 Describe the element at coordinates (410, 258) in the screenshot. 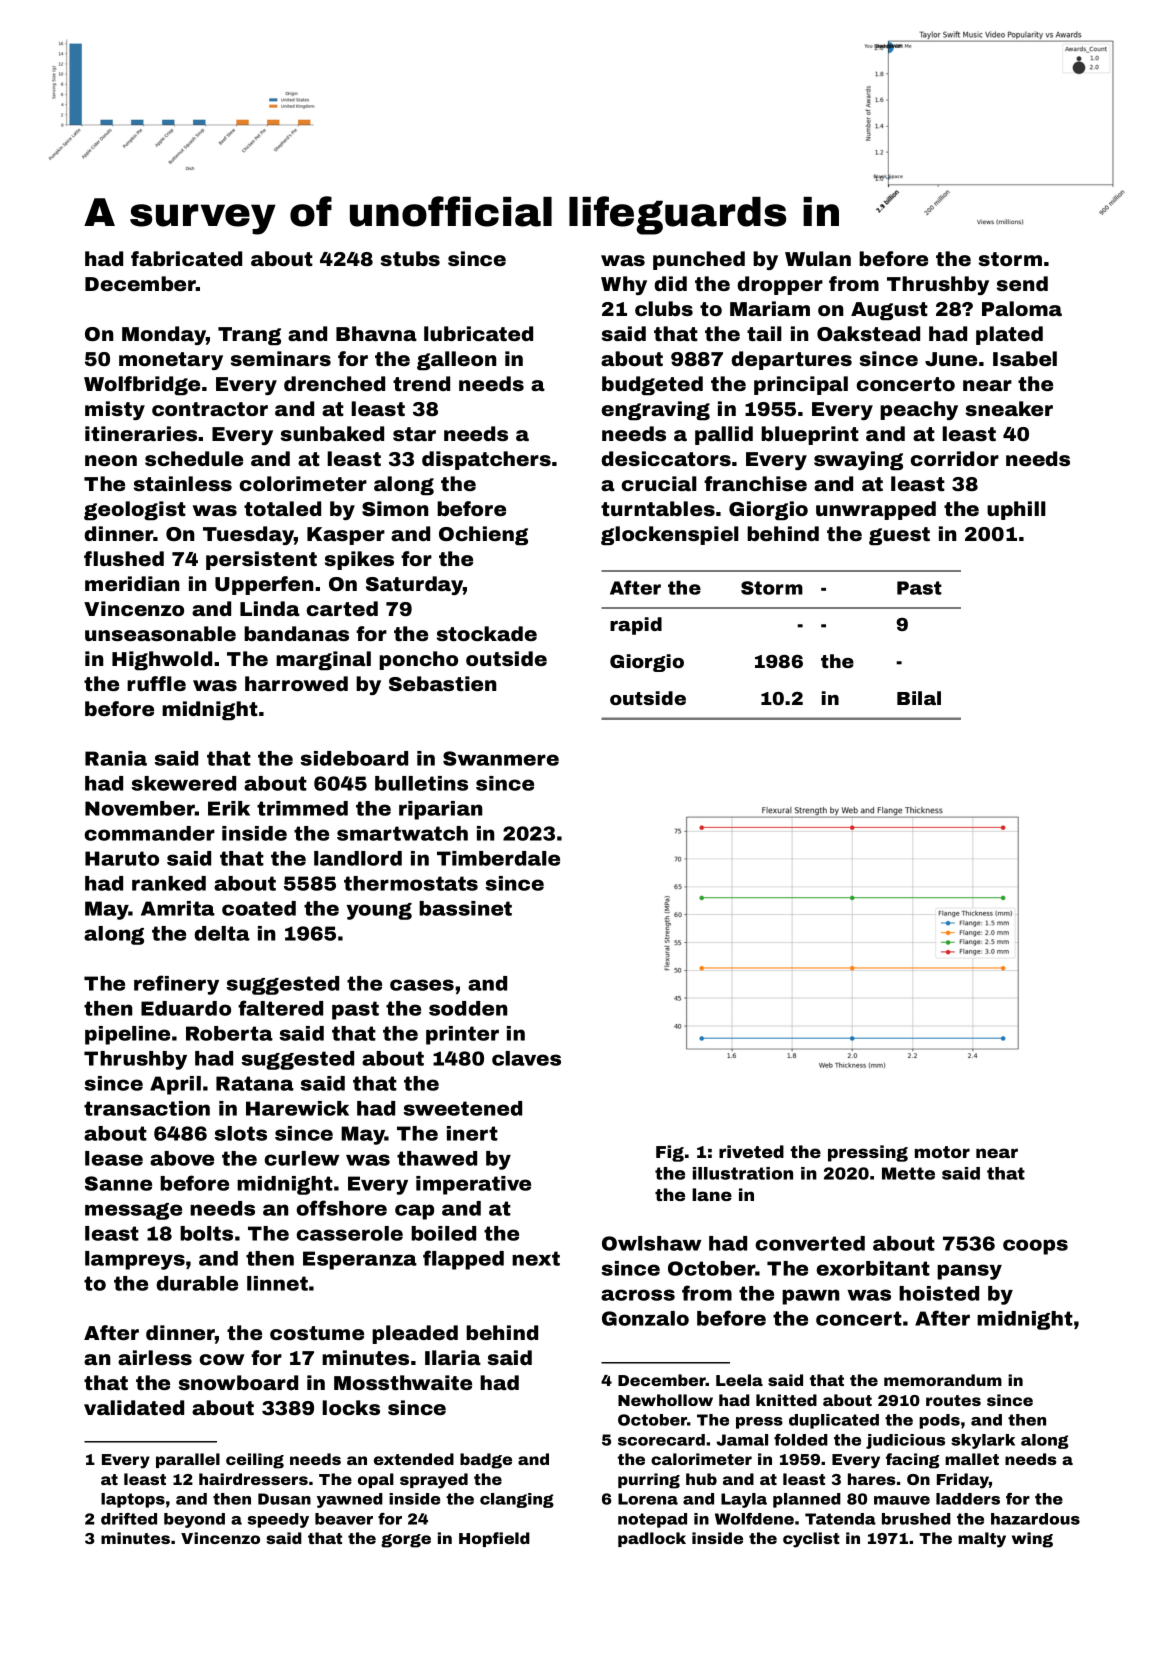

I see `stubs` at that location.
